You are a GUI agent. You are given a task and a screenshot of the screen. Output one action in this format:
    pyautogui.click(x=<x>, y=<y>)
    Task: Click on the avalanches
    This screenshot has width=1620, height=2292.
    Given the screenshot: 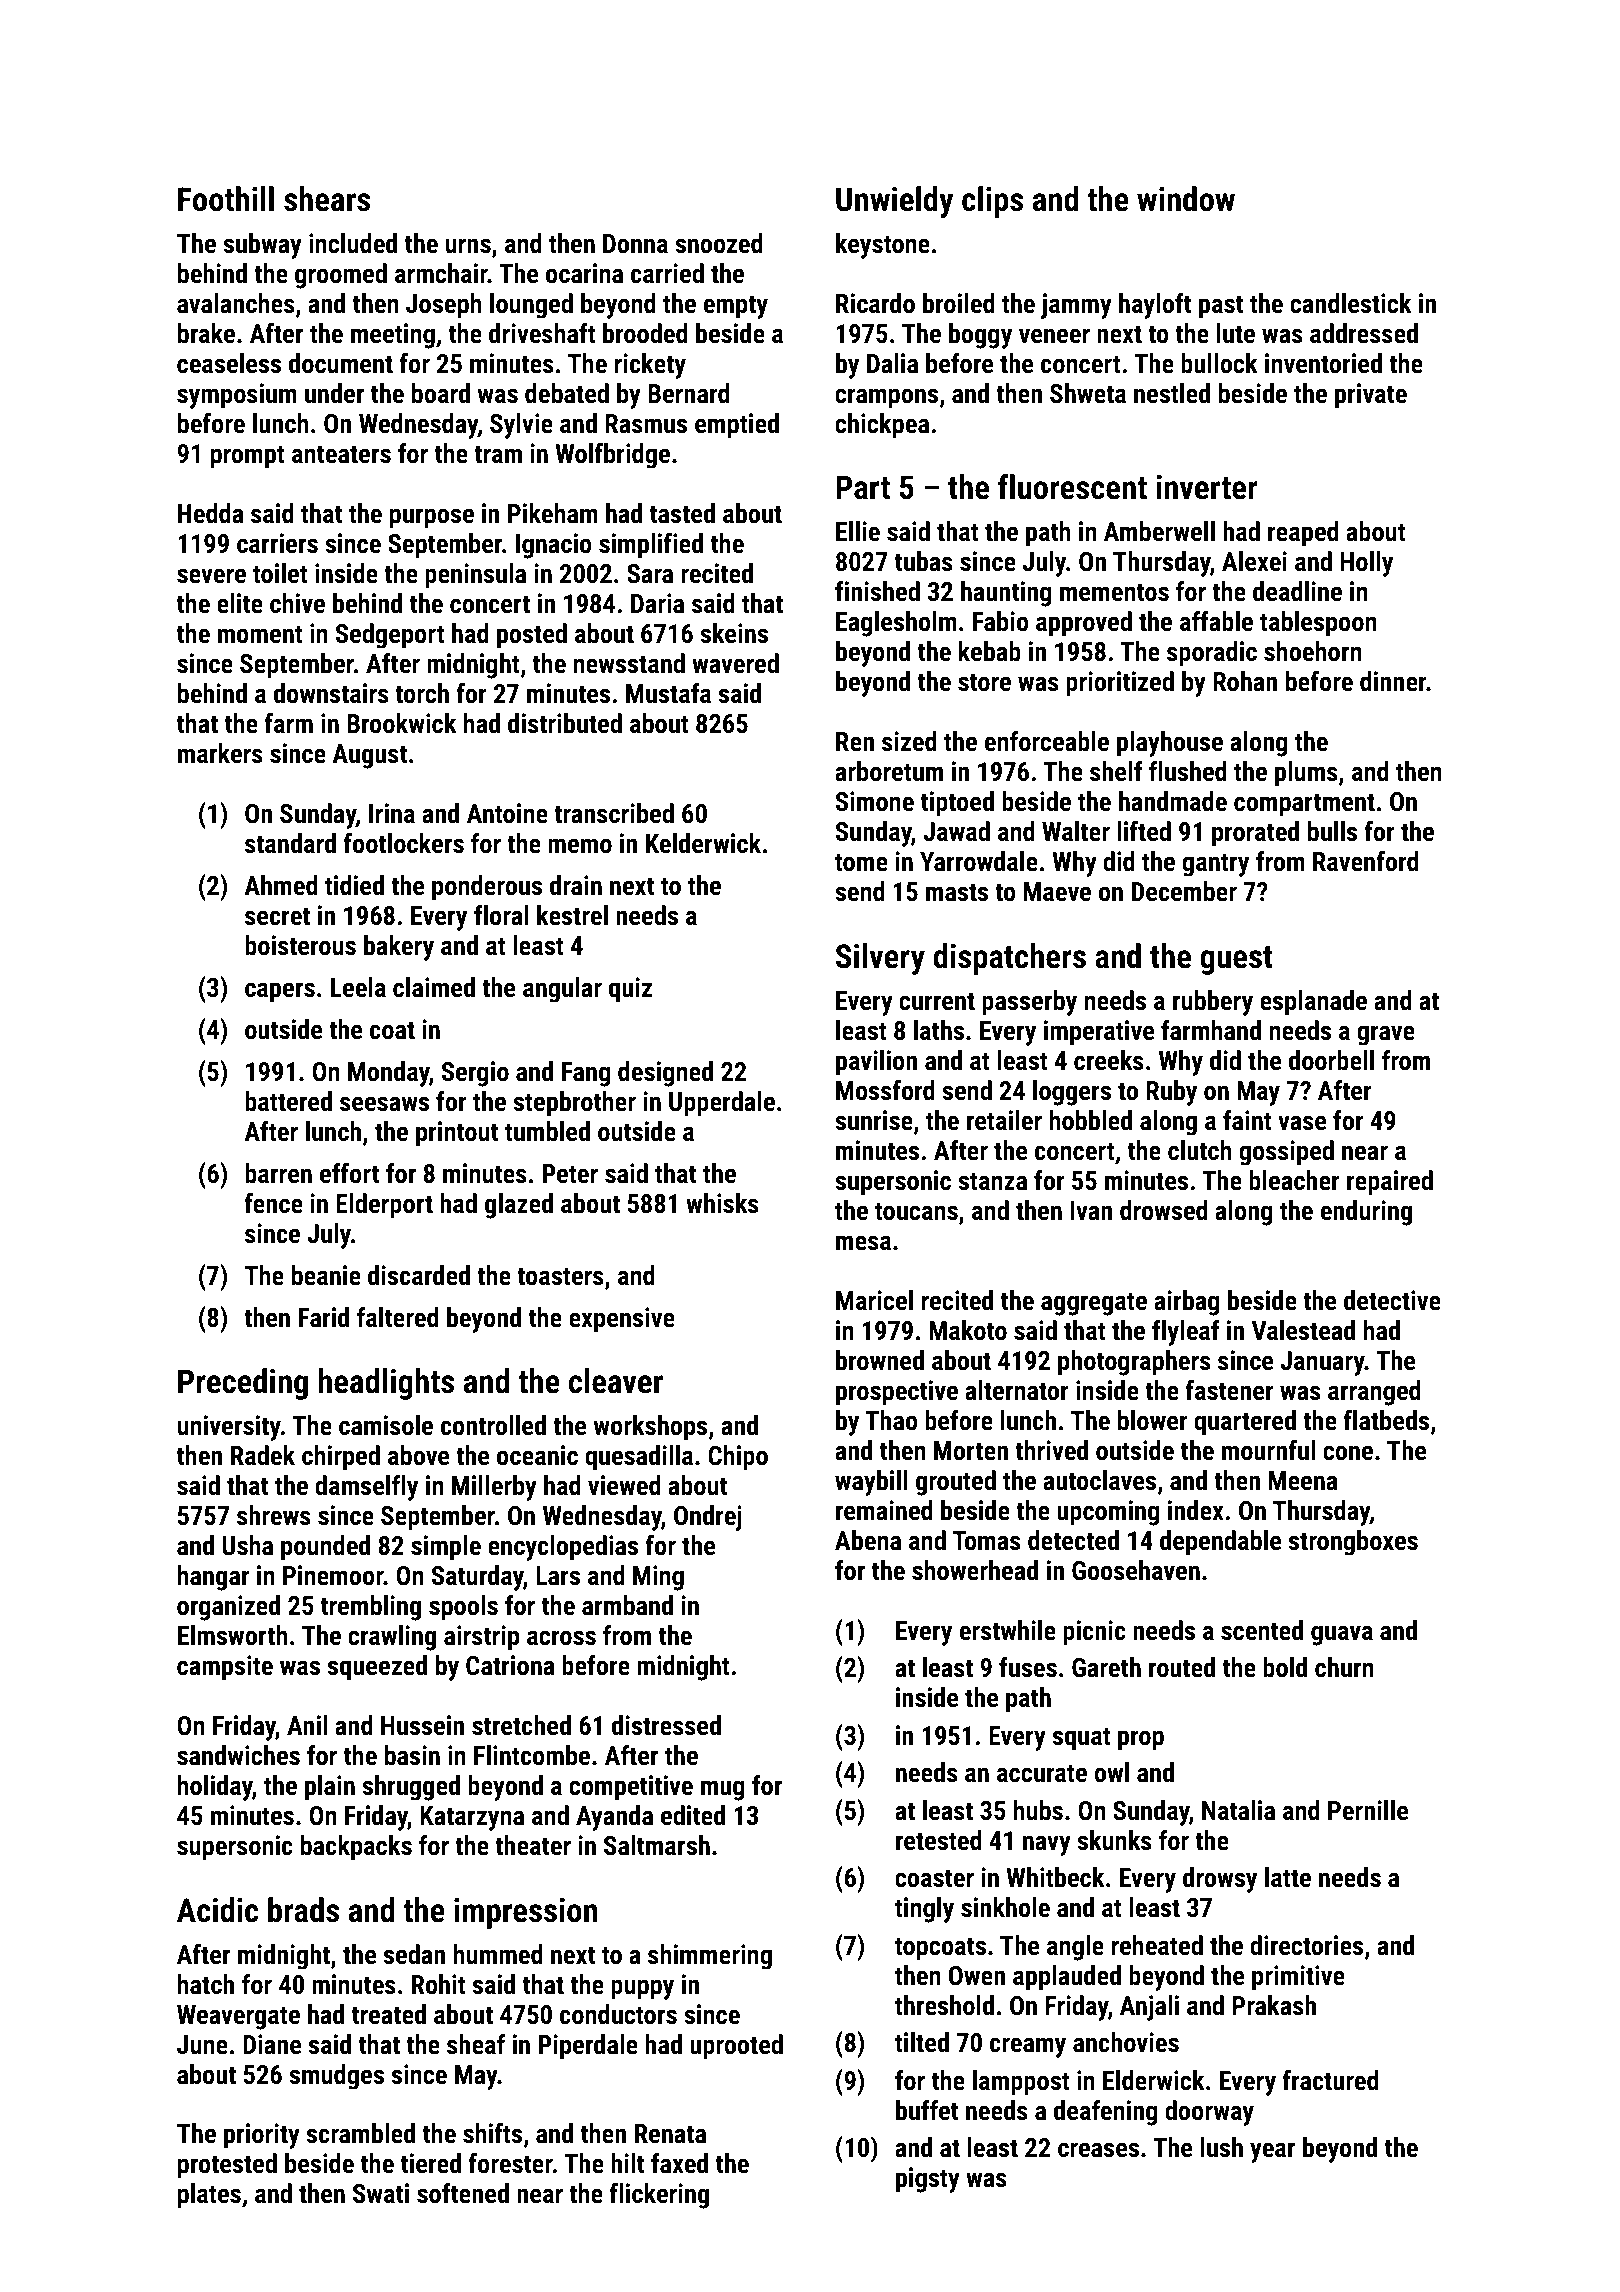 What is the action you would take?
    pyautogui.click(x=236, y=303)
